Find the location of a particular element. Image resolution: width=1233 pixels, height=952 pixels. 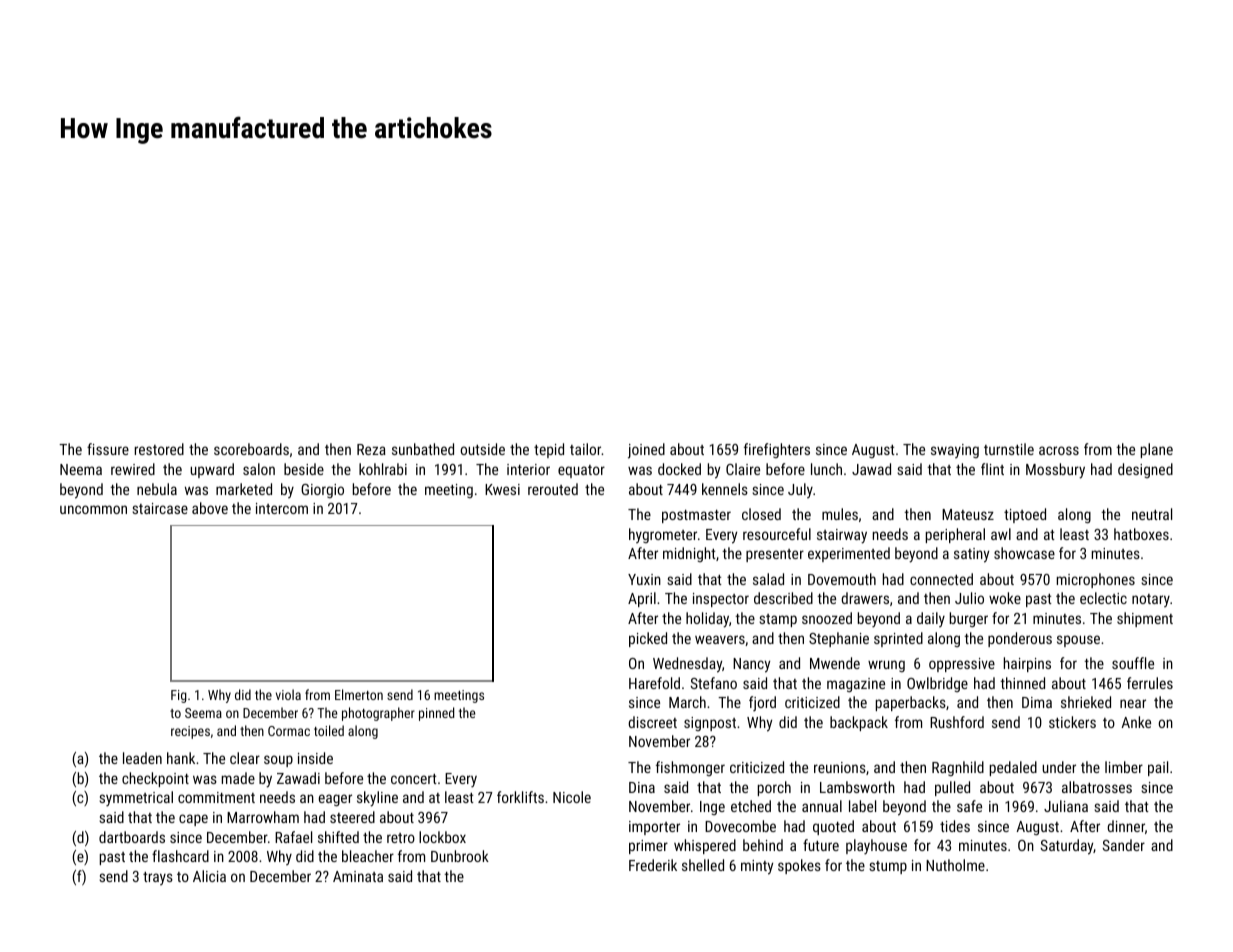

restored is located at coordinates (159, 449).
